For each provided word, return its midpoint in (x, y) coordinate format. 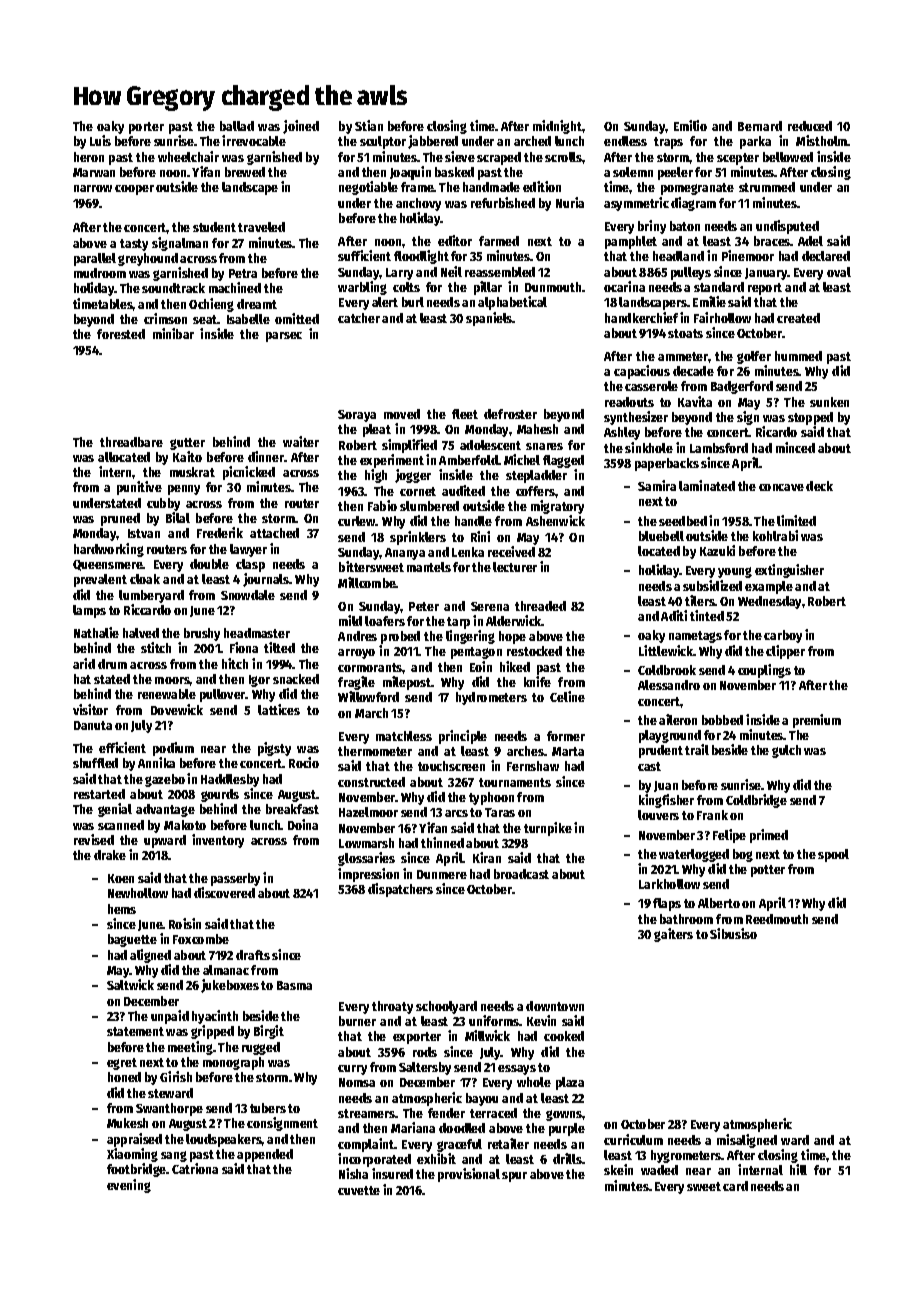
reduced (810, 126)
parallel (95, 259)
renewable (167, 694)
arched (532, 141)
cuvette (359, 1190)
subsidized (712, 585)
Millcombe (367, 582)
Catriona (195, 1168)
